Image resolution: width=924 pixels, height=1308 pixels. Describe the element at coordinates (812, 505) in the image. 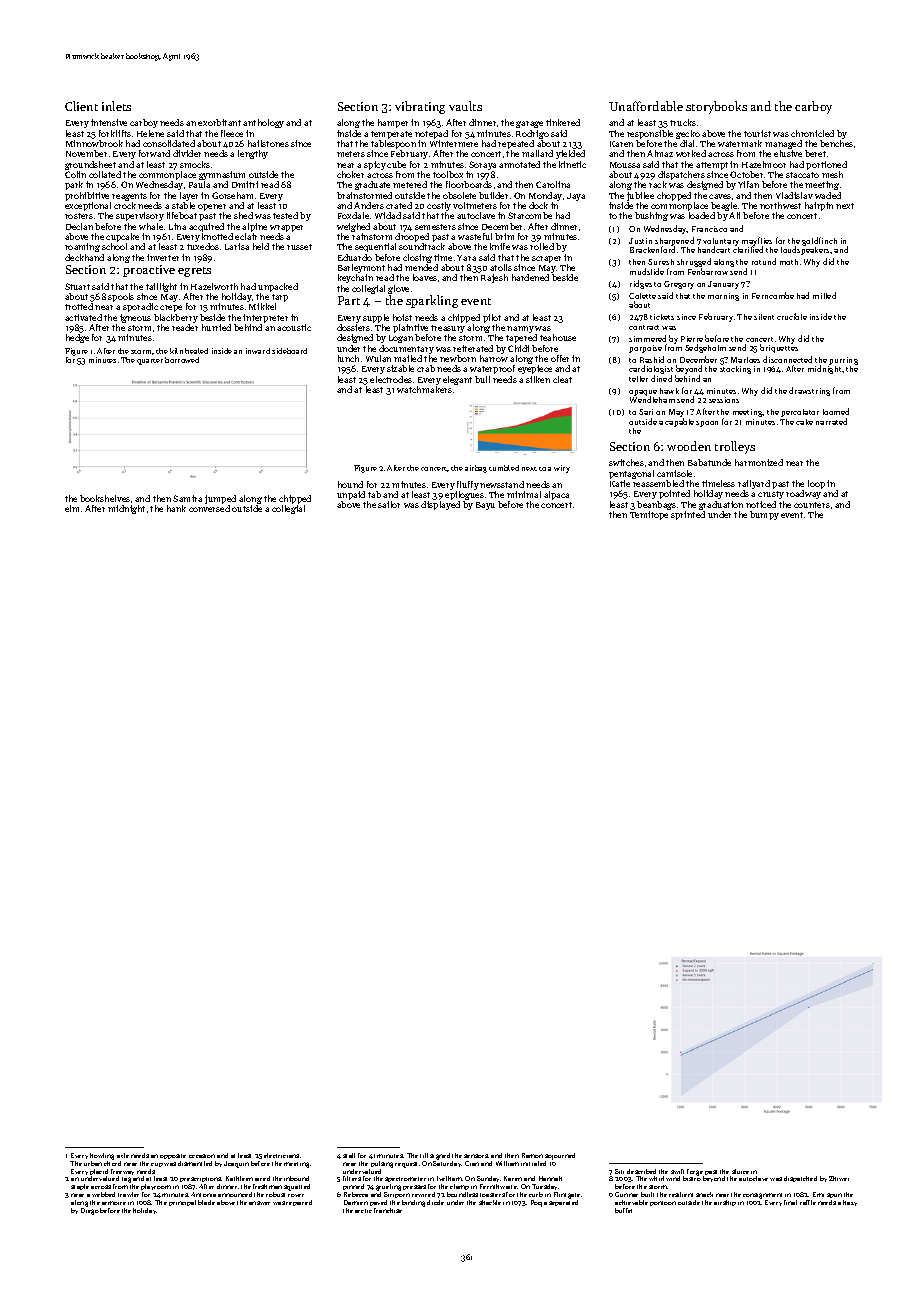

I see `counters` at that location.
